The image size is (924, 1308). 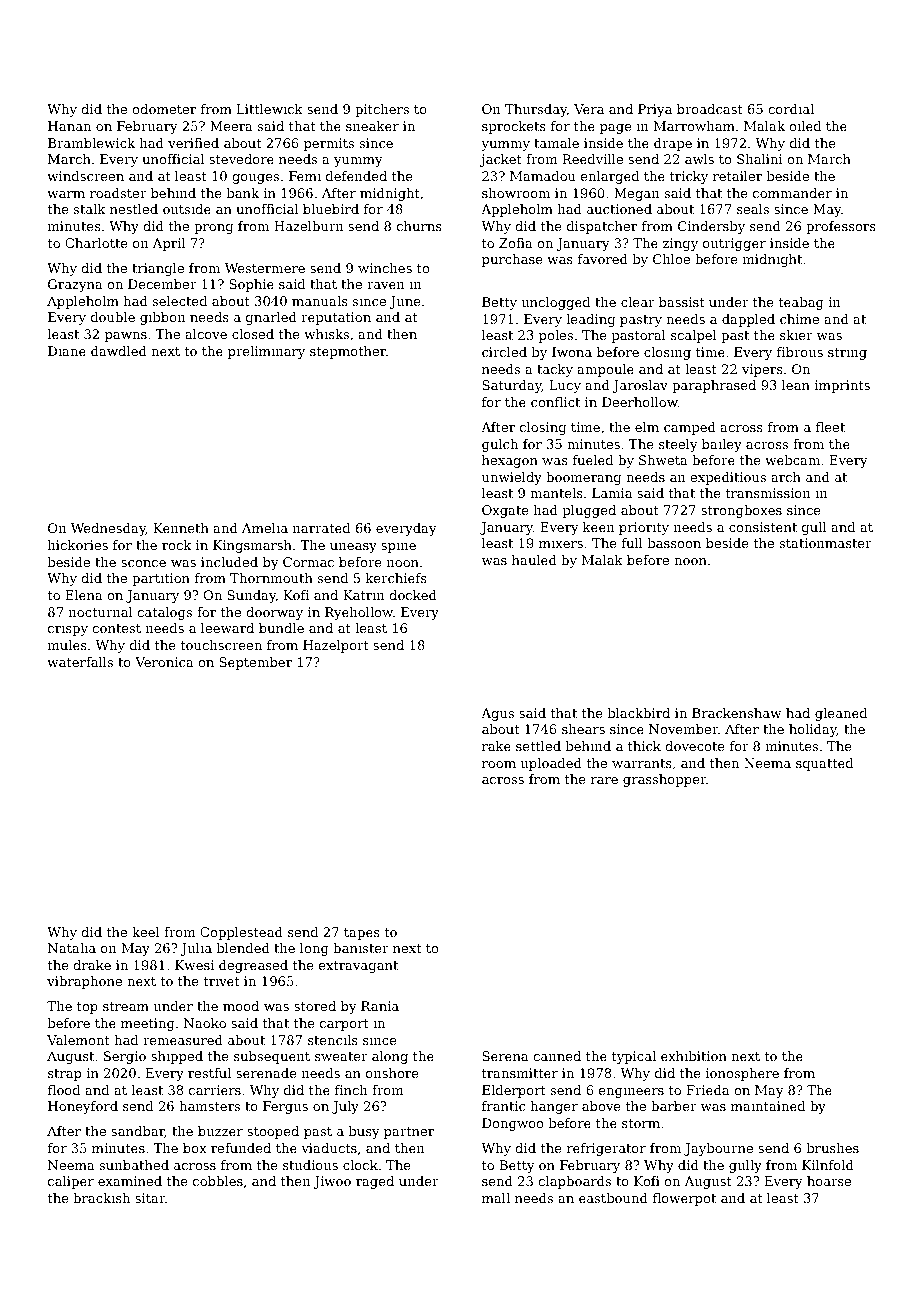 What do you see at coordinates (265, 268) in the image?
I see `Westermere` at bounding box center [265, 268].
